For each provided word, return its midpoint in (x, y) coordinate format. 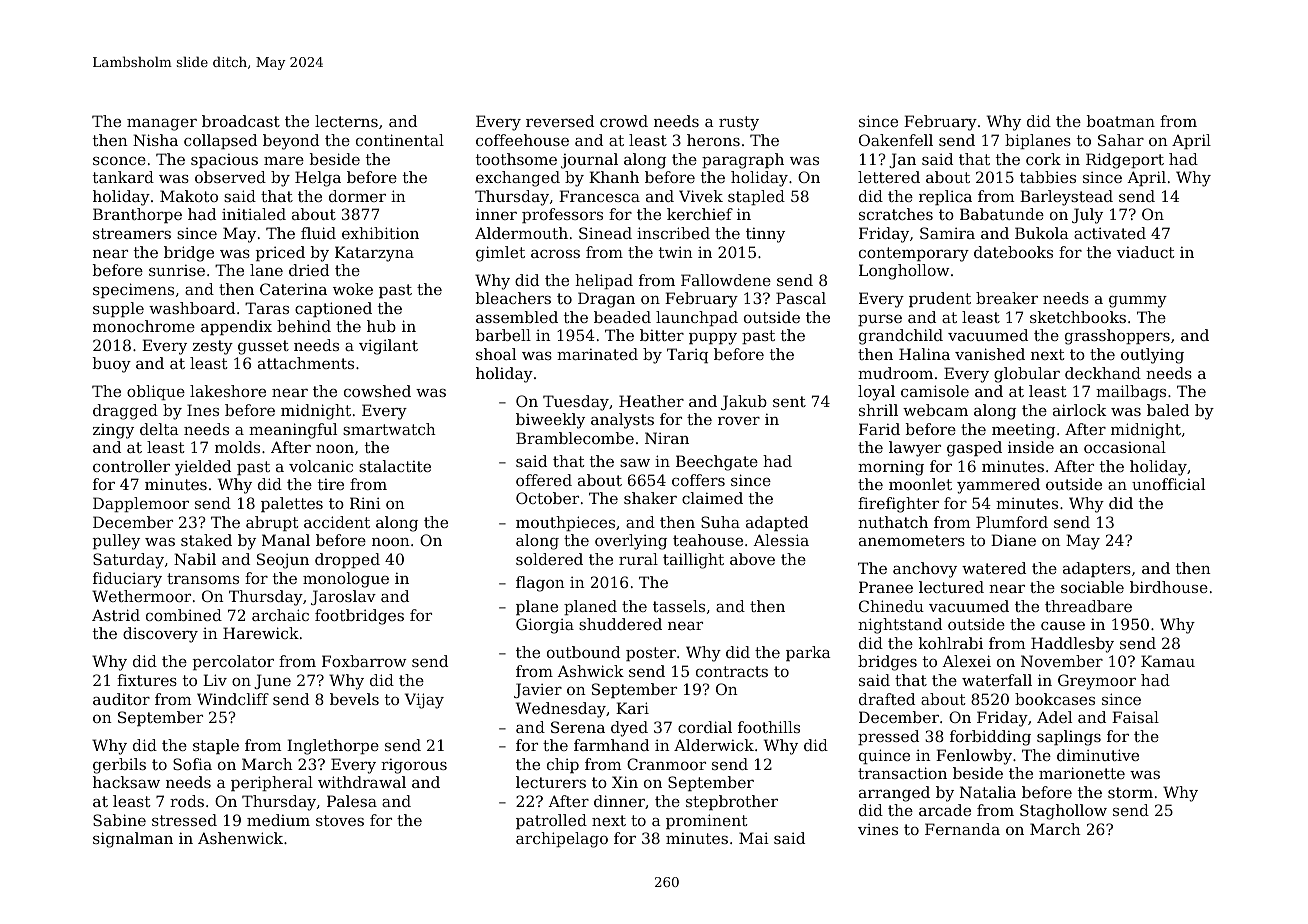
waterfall (997, 680)
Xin (625, 782)
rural (638, 559)
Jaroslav (343, 597)
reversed (560, 121)
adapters (1097, 569)
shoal (496, 354)
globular (1027, 375)
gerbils (119, 766)
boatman (1121, 121)
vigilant (388, 347)
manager (162, 124)
